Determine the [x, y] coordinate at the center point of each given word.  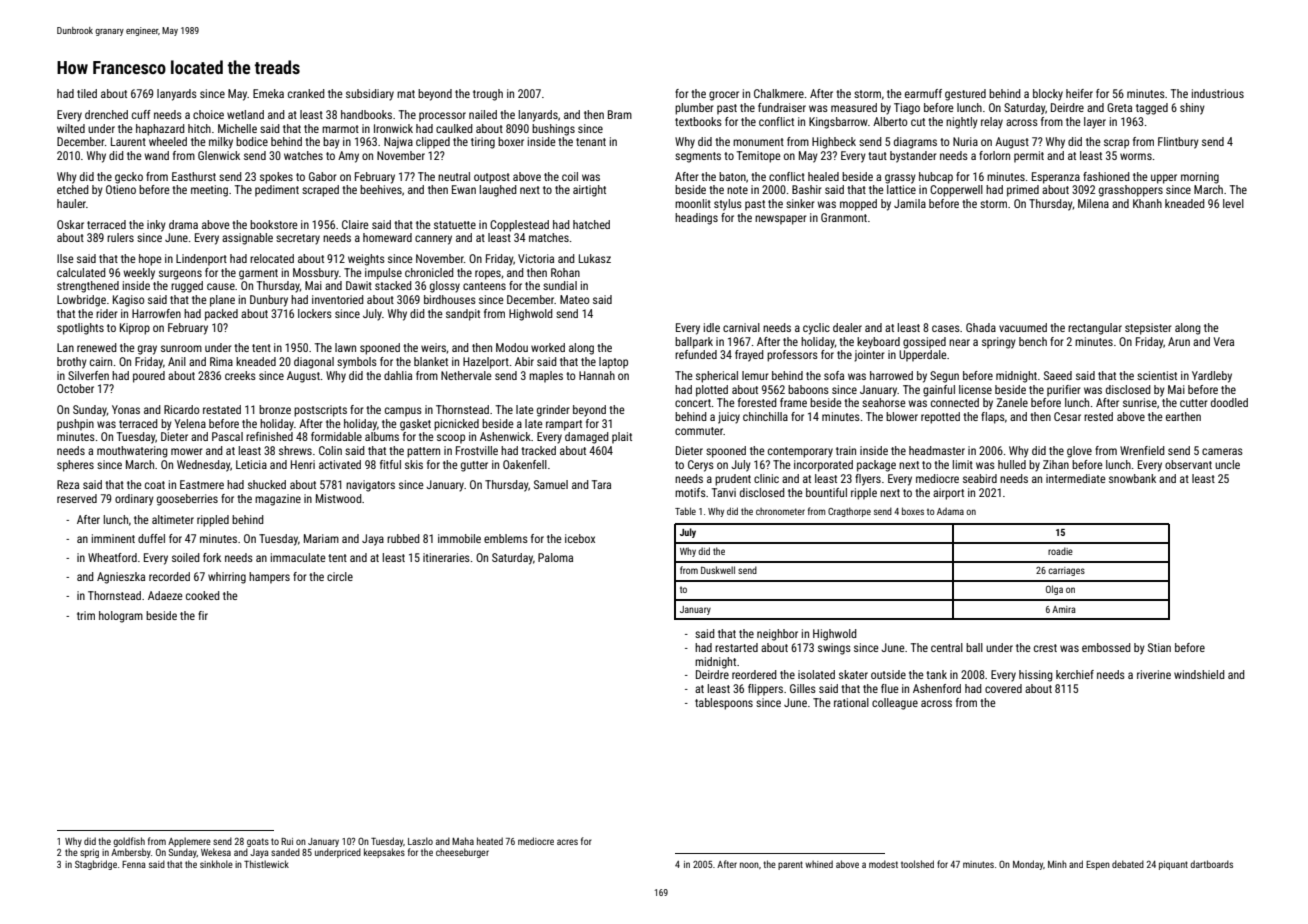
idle [712, 327]
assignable [247, 239]
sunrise [1140, 402]
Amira [1064, 609]
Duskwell [718, 570]
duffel [151, 538]
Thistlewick [266, 864]
